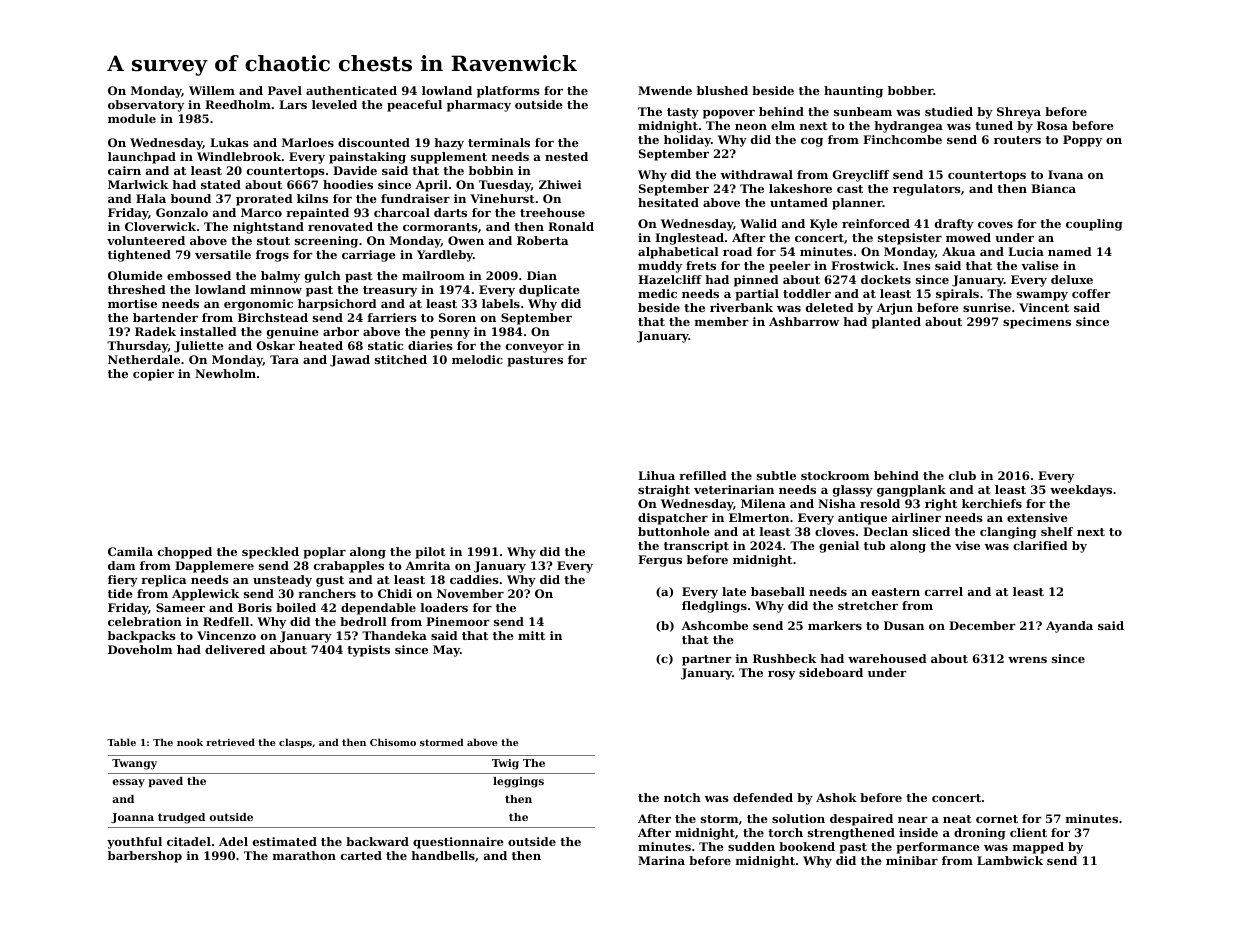  Describe the element at coordinates (1010, 860) in the document. I see `Lambwick` at that location.
